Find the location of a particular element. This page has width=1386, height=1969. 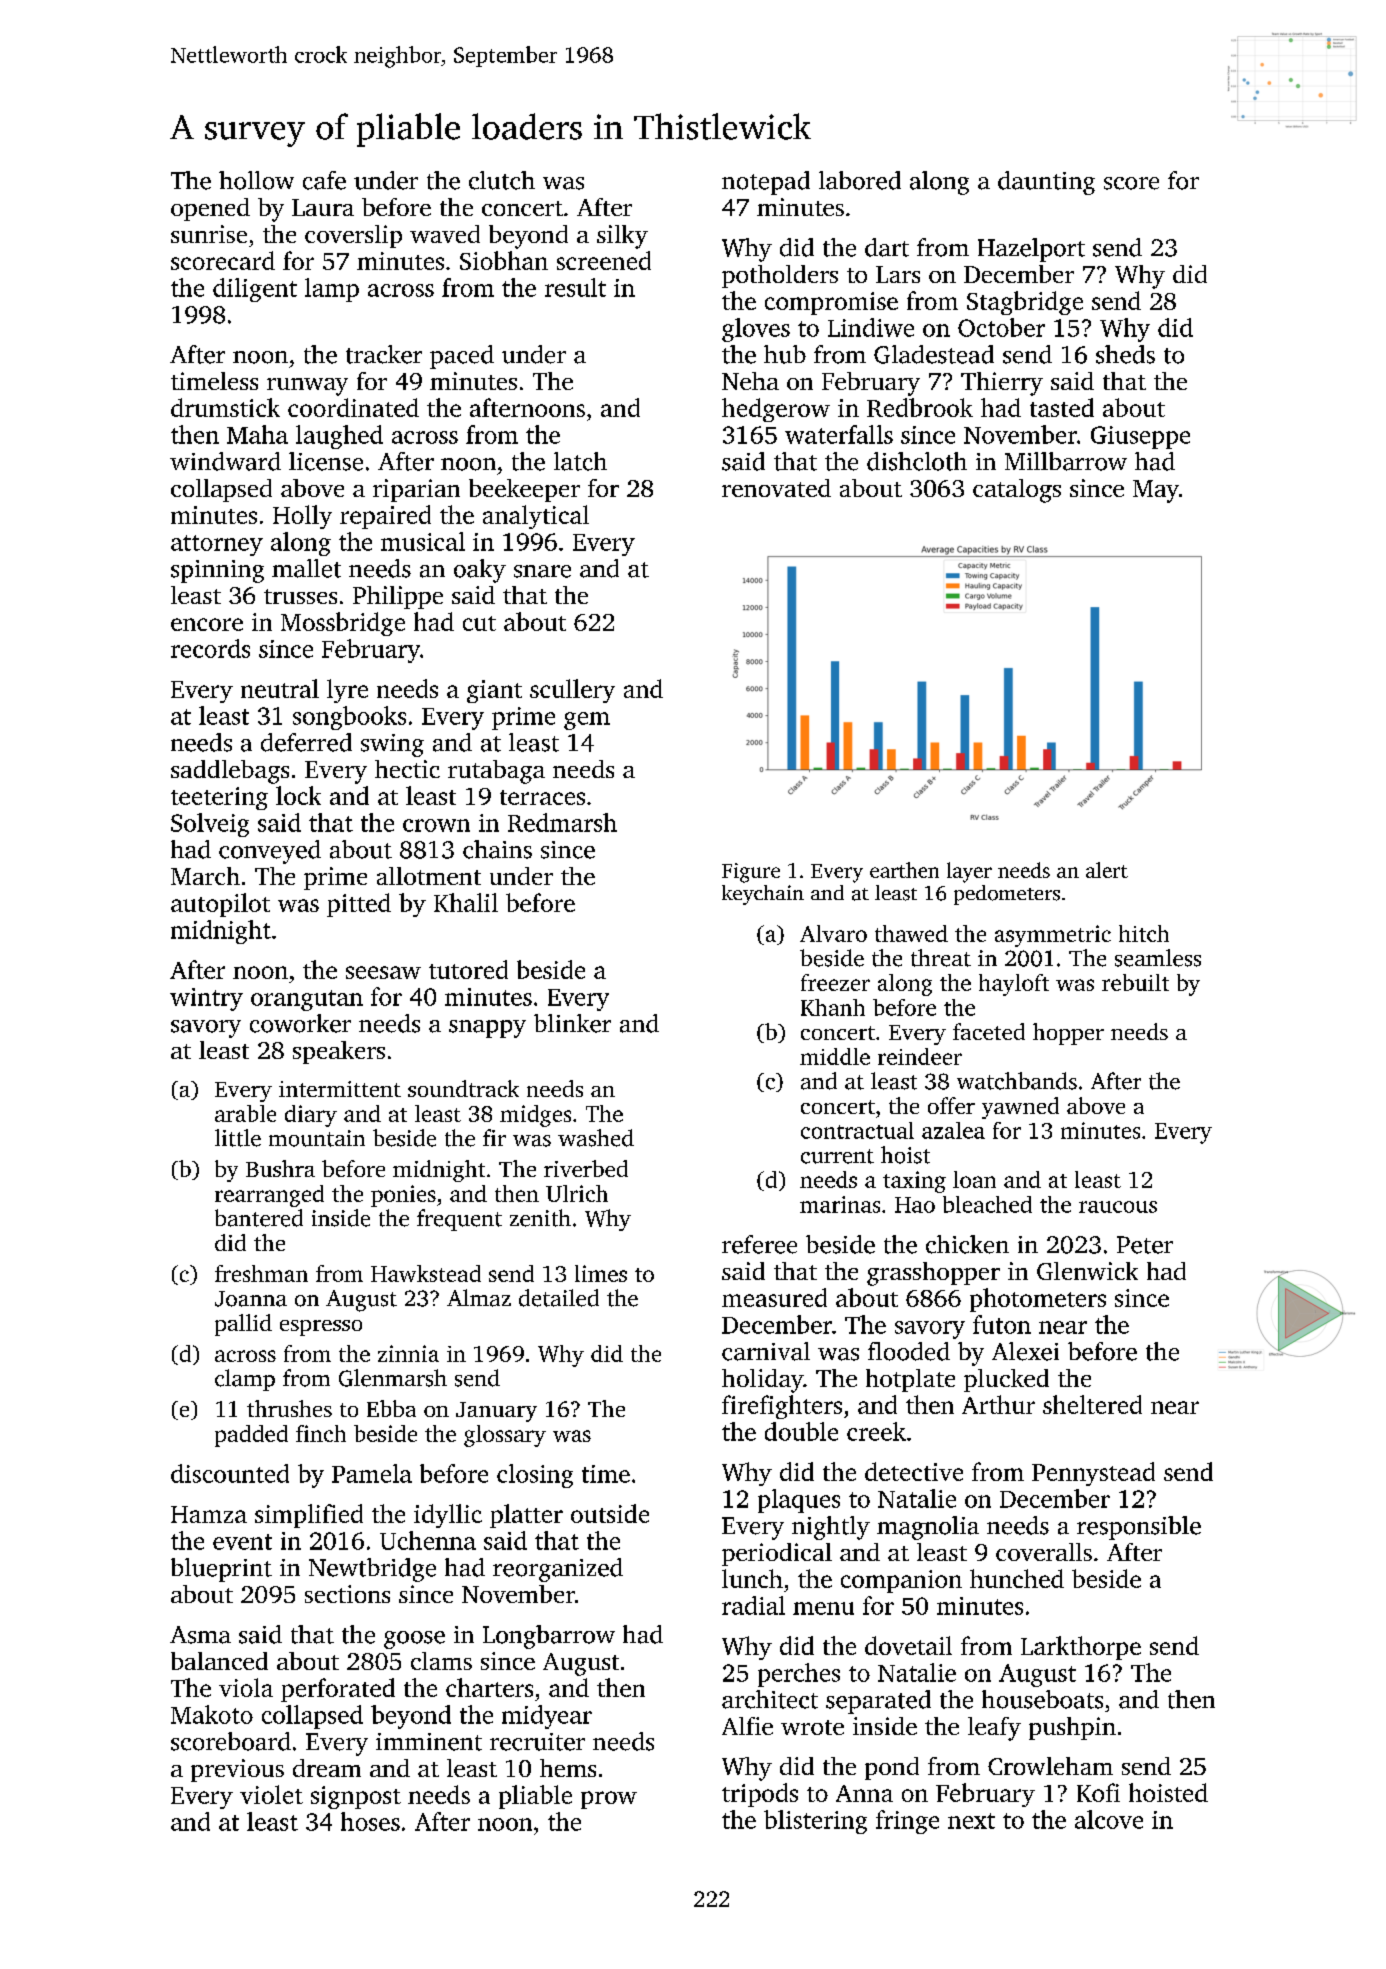

limes is located at coordinates (601, 1273).
